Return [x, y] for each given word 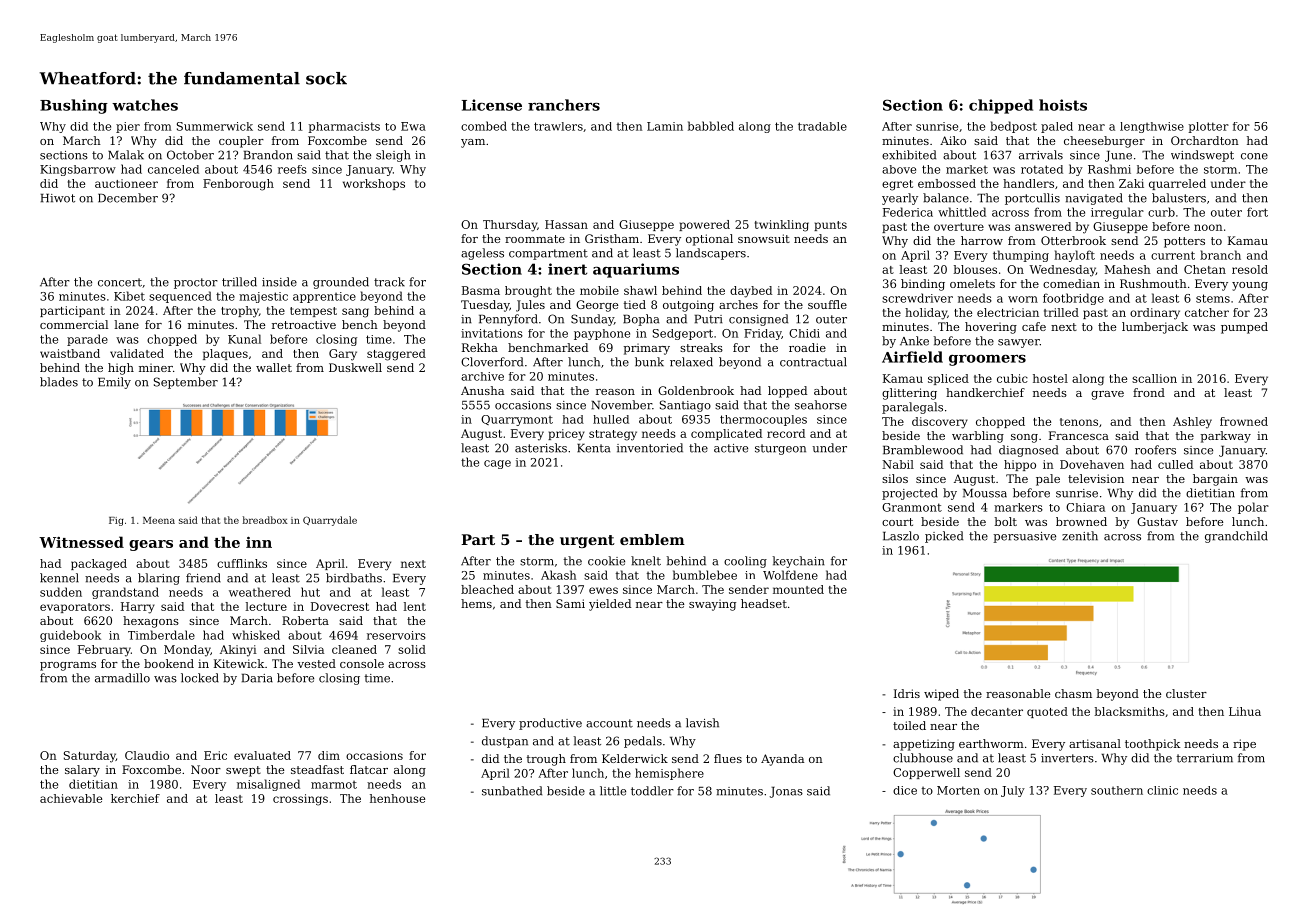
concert [120, 282]
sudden [61, 592]
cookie [606, 561]
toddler [652, 791]
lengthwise [1152, 127]
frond [1149, 392]
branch [1220, 255]
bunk [649, 362]
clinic [1162, 790]
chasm [1073, 693]
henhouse [397, 798]
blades [59, 382]
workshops [374, 184]
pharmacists [344, 127]
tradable [822, 126]
